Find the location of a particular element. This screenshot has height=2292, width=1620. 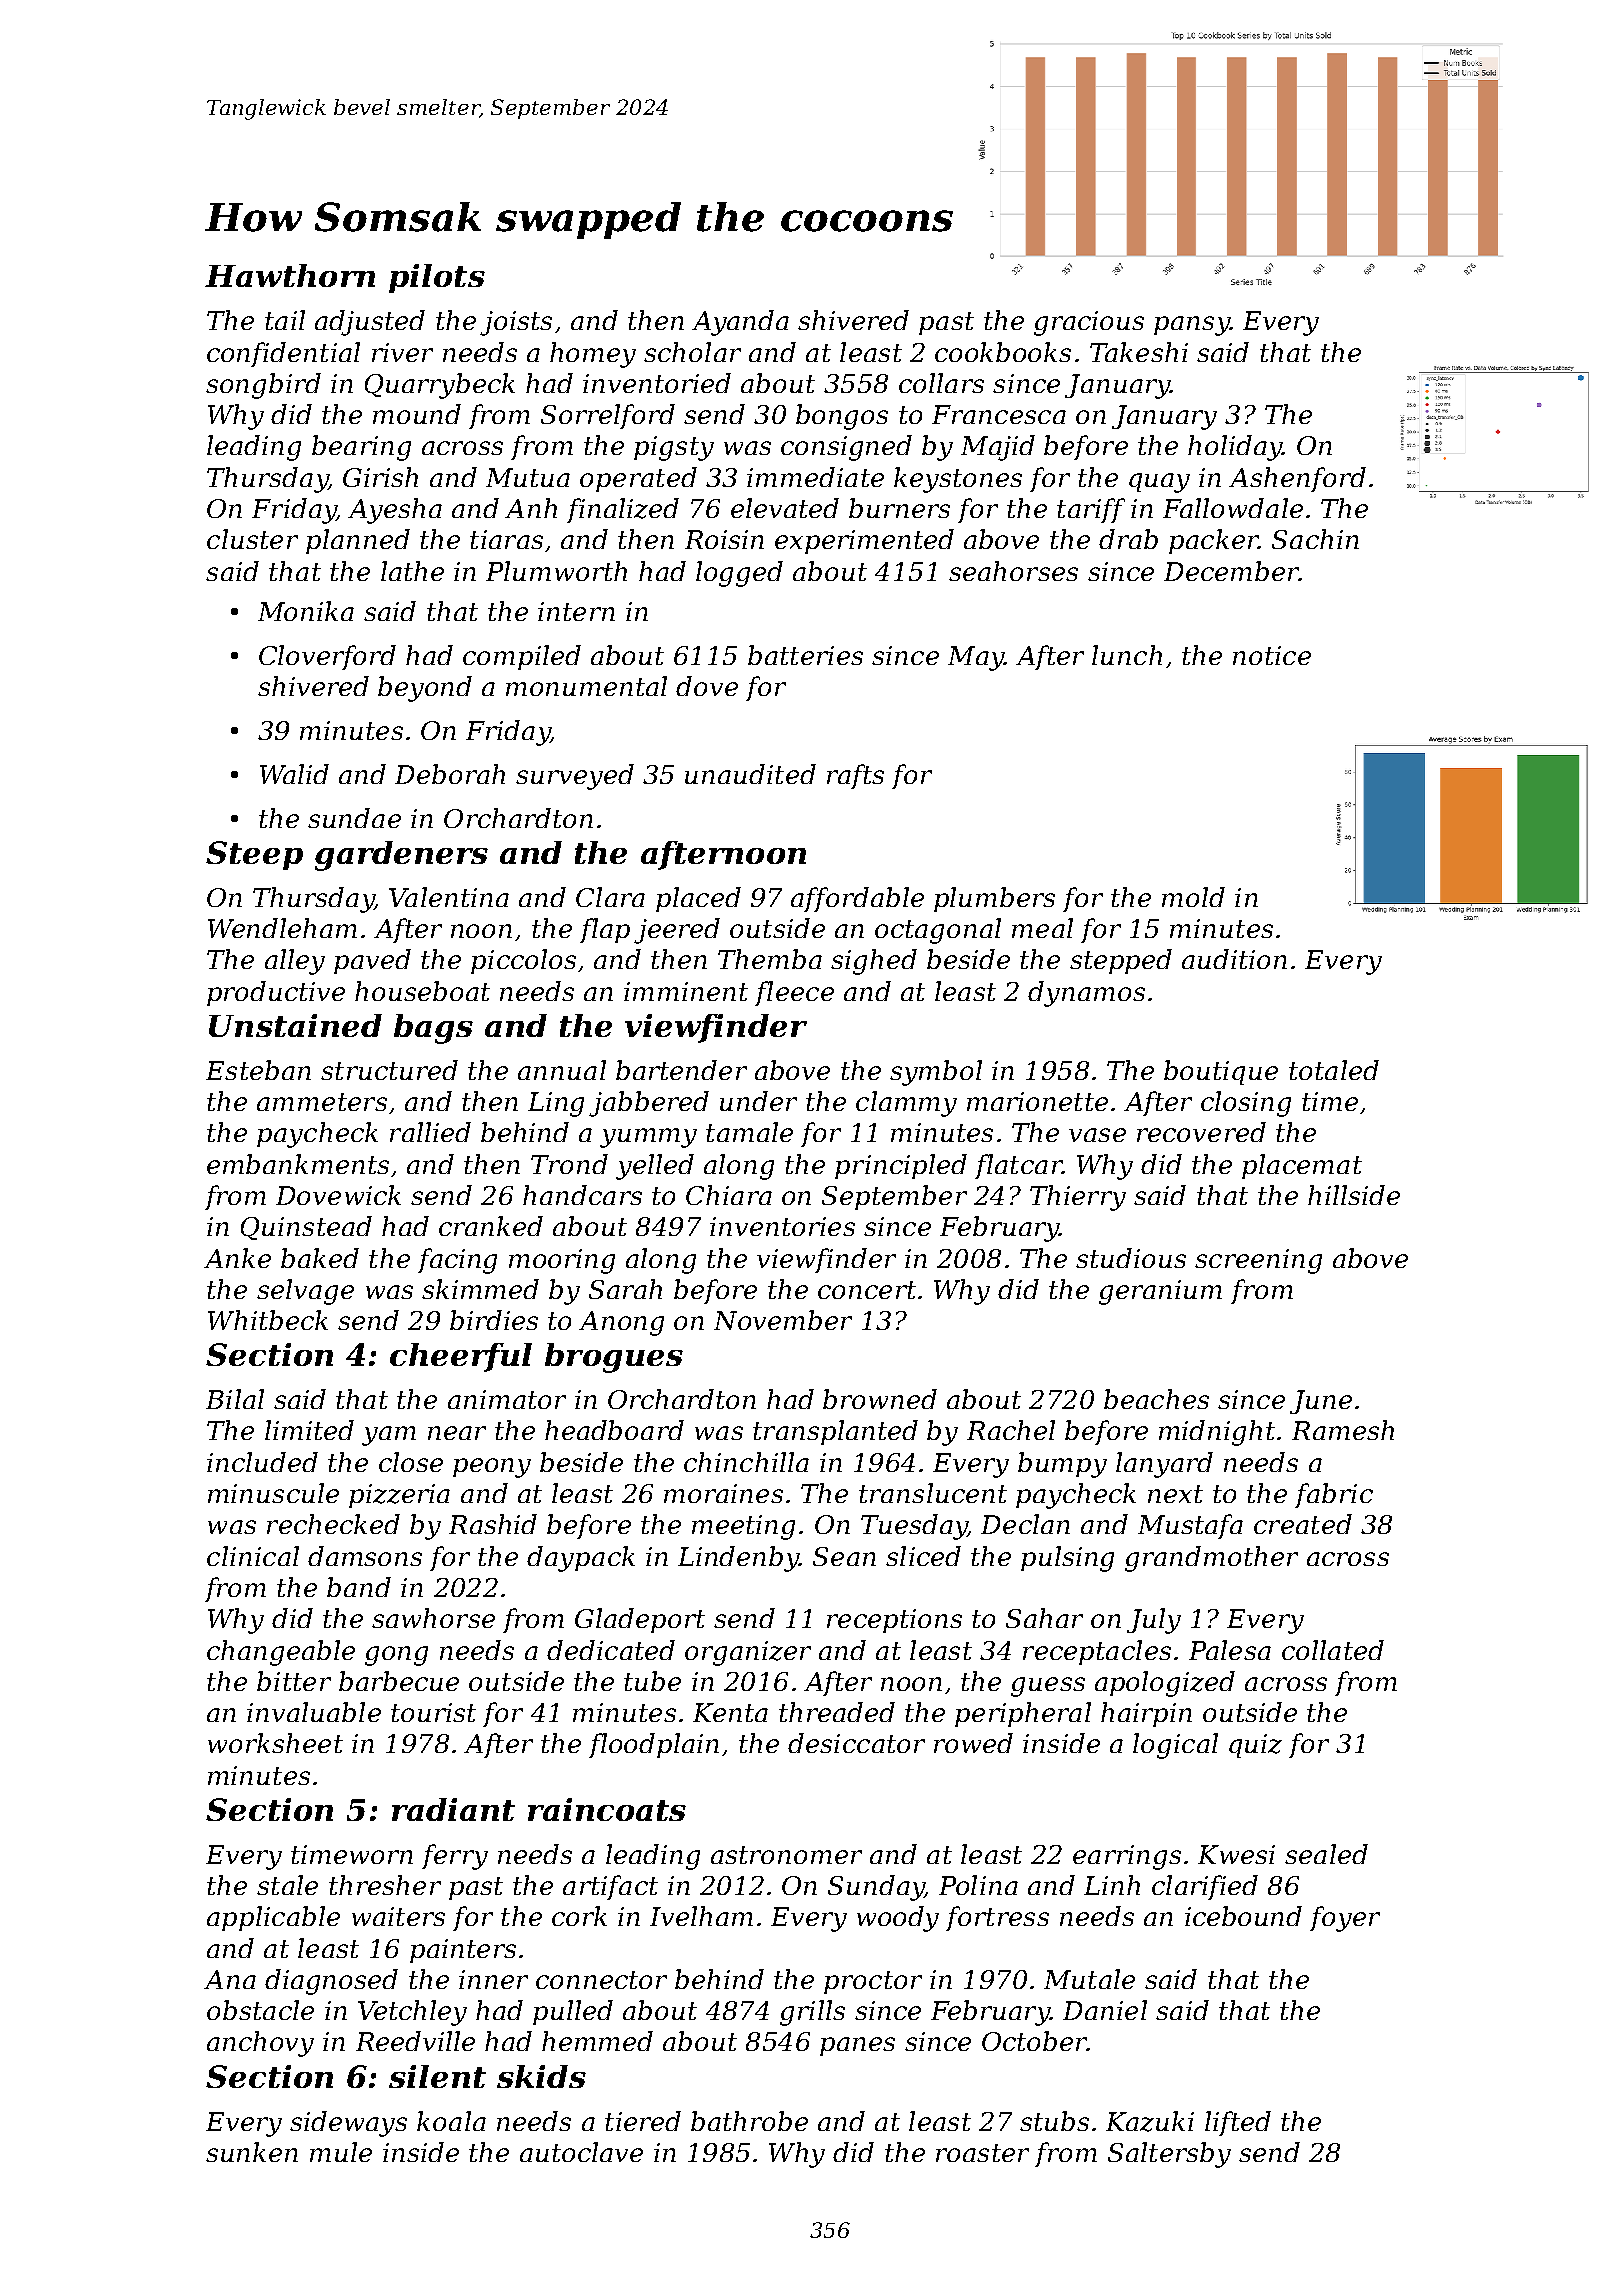

pansy is located at coordinates (1192, 326).
